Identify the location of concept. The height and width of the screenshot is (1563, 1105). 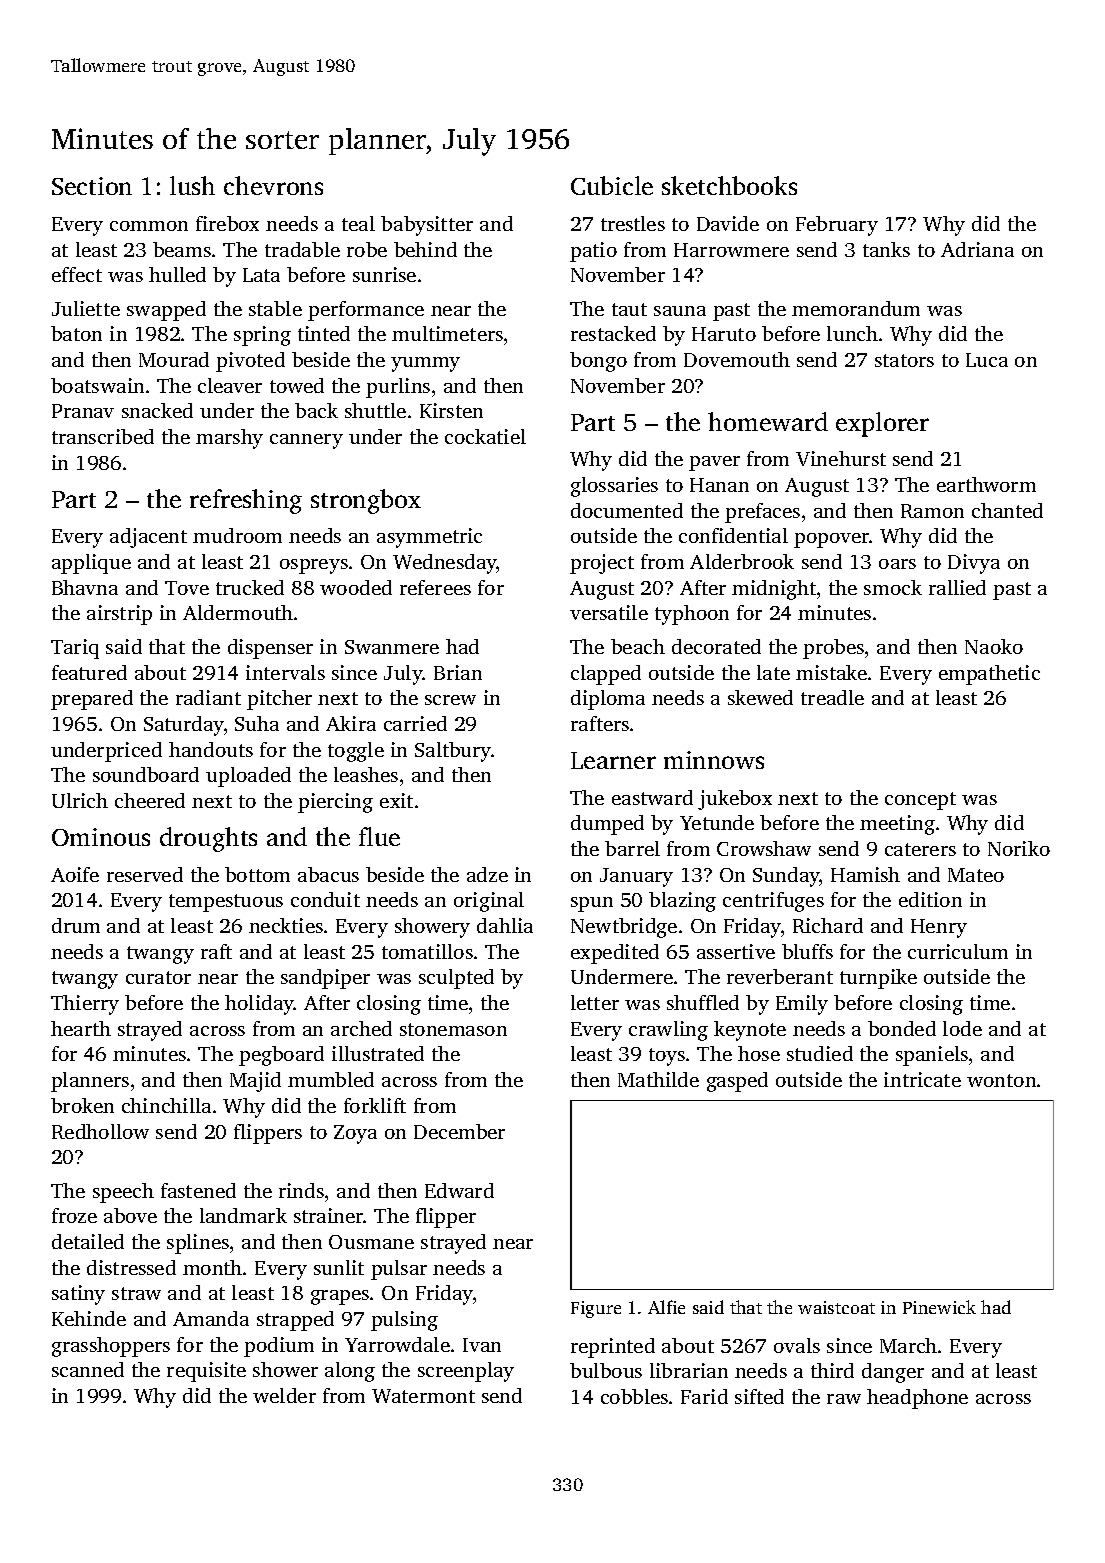
(920, 801).
